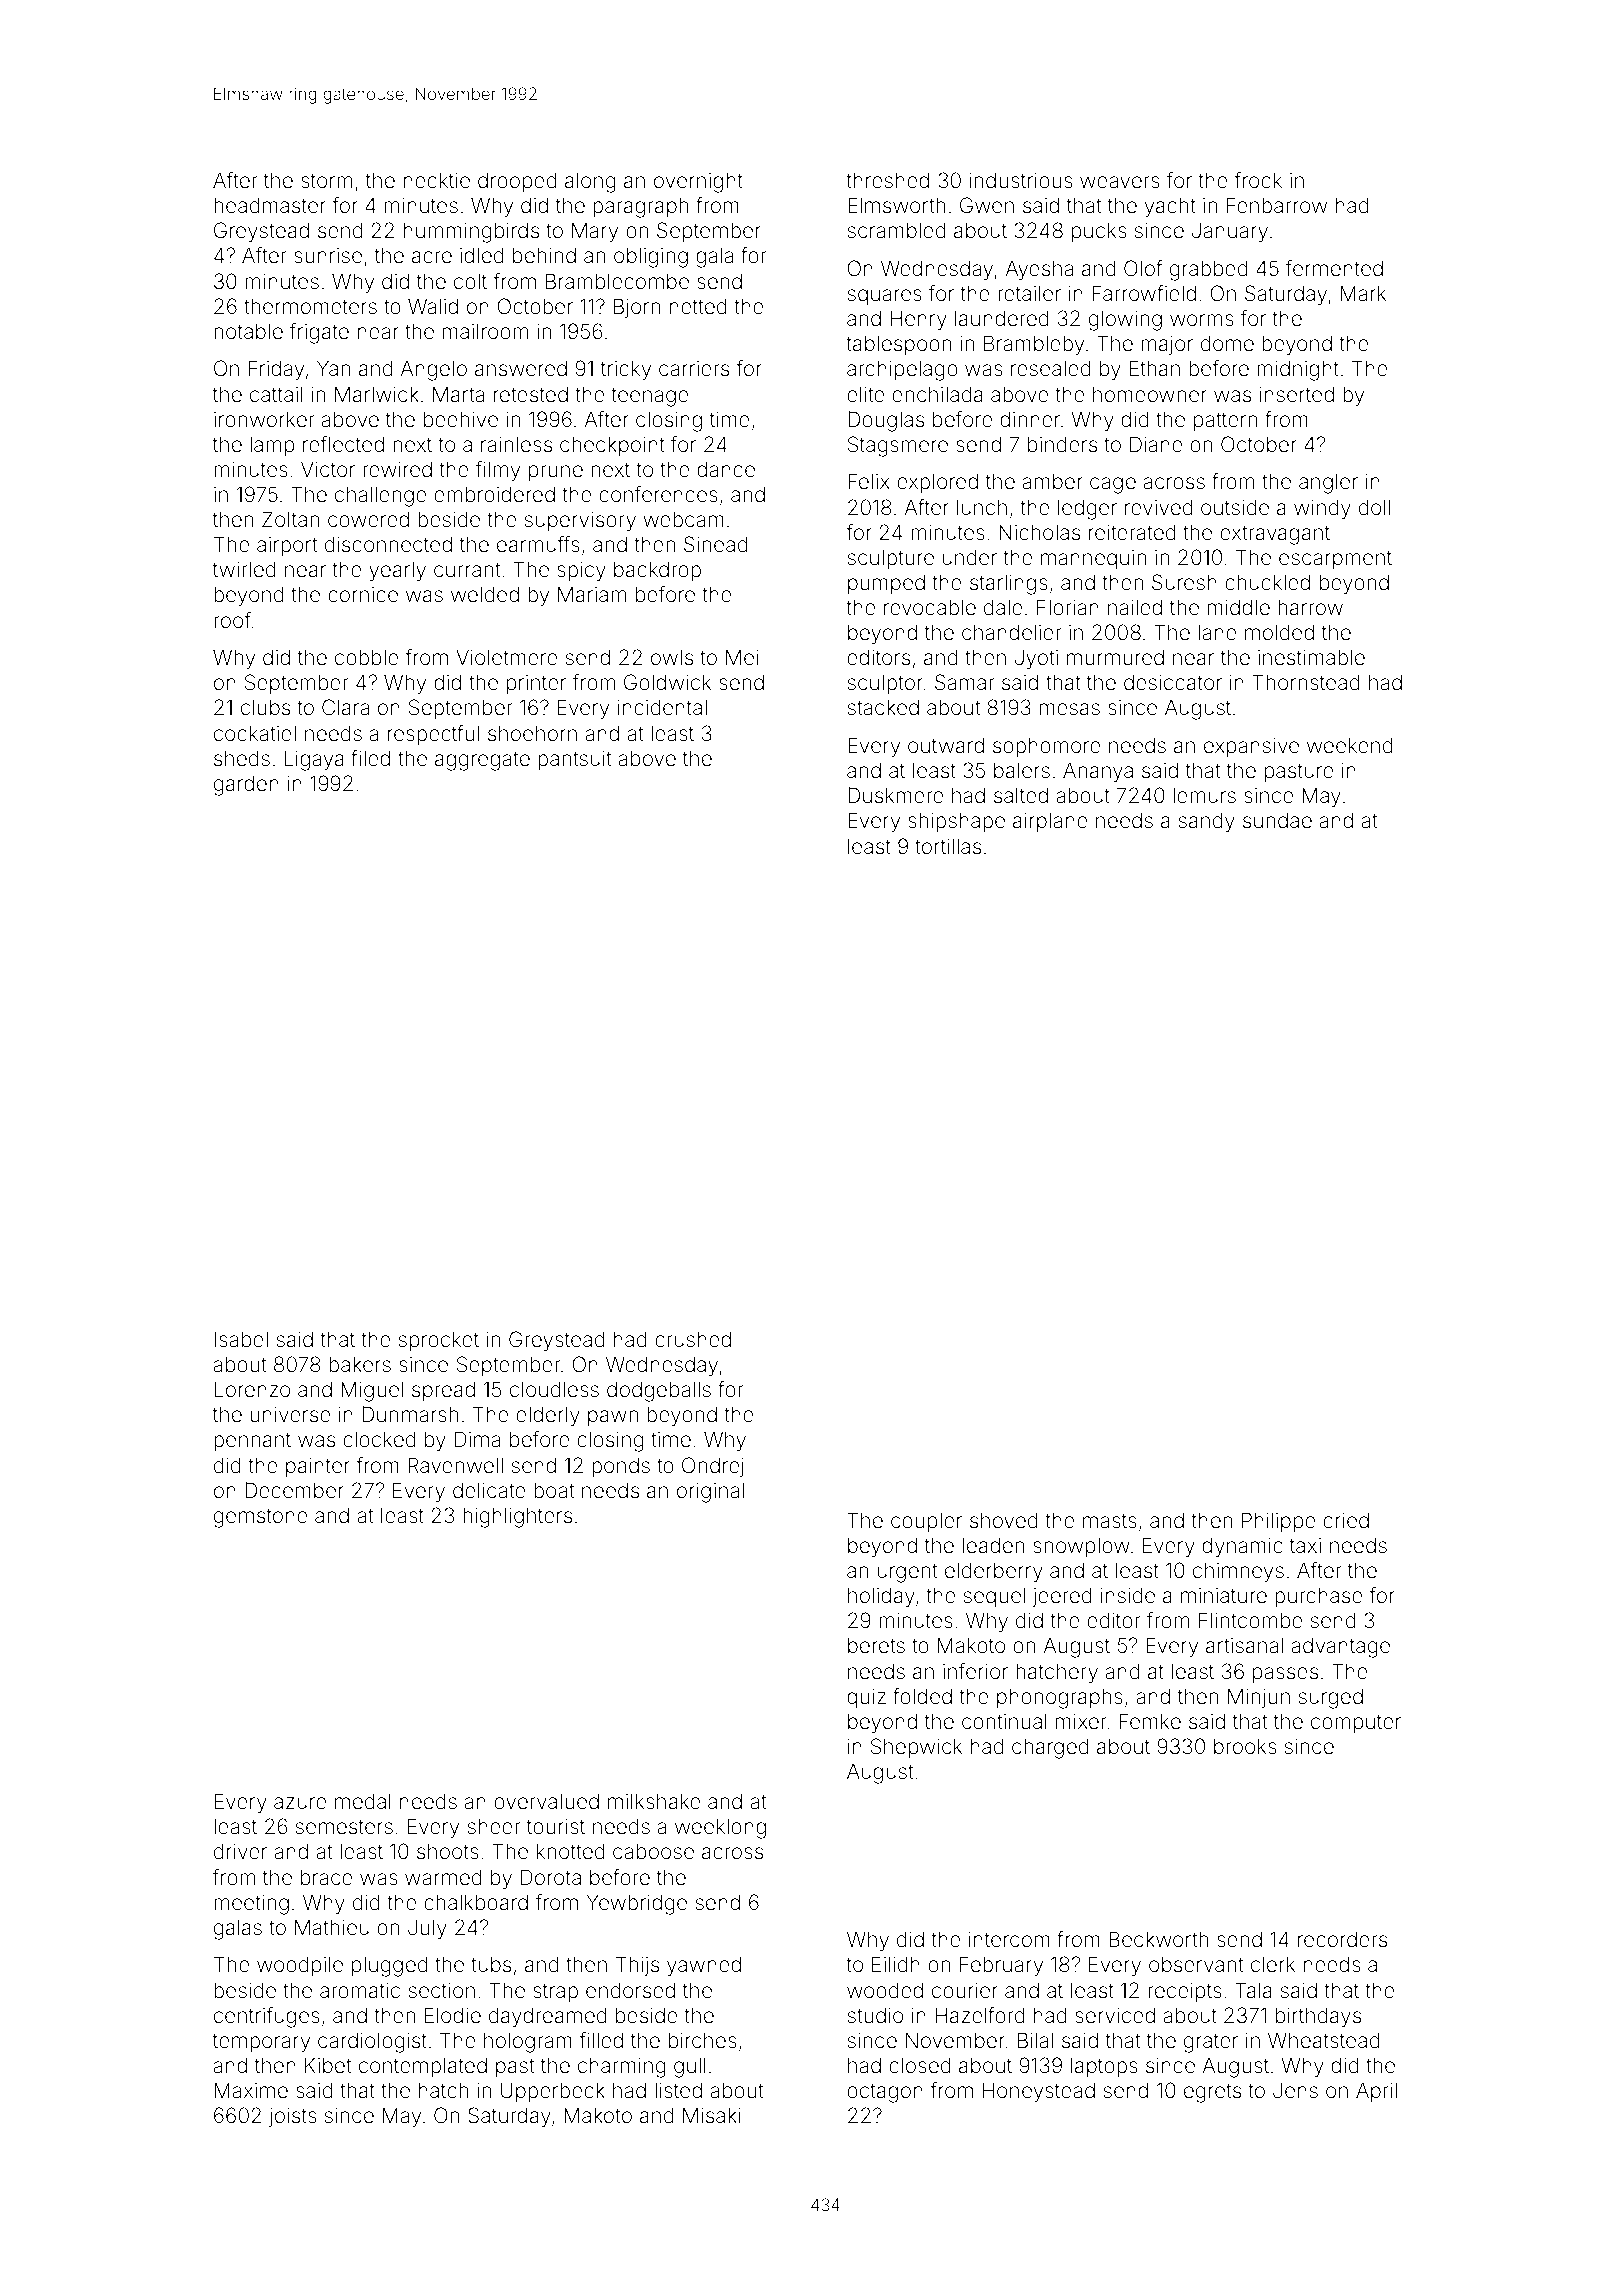 The width and height of the page is (1620, 2292). Describe the element at coordinates (920, 2065) in the page. I see `closed` at that location.
